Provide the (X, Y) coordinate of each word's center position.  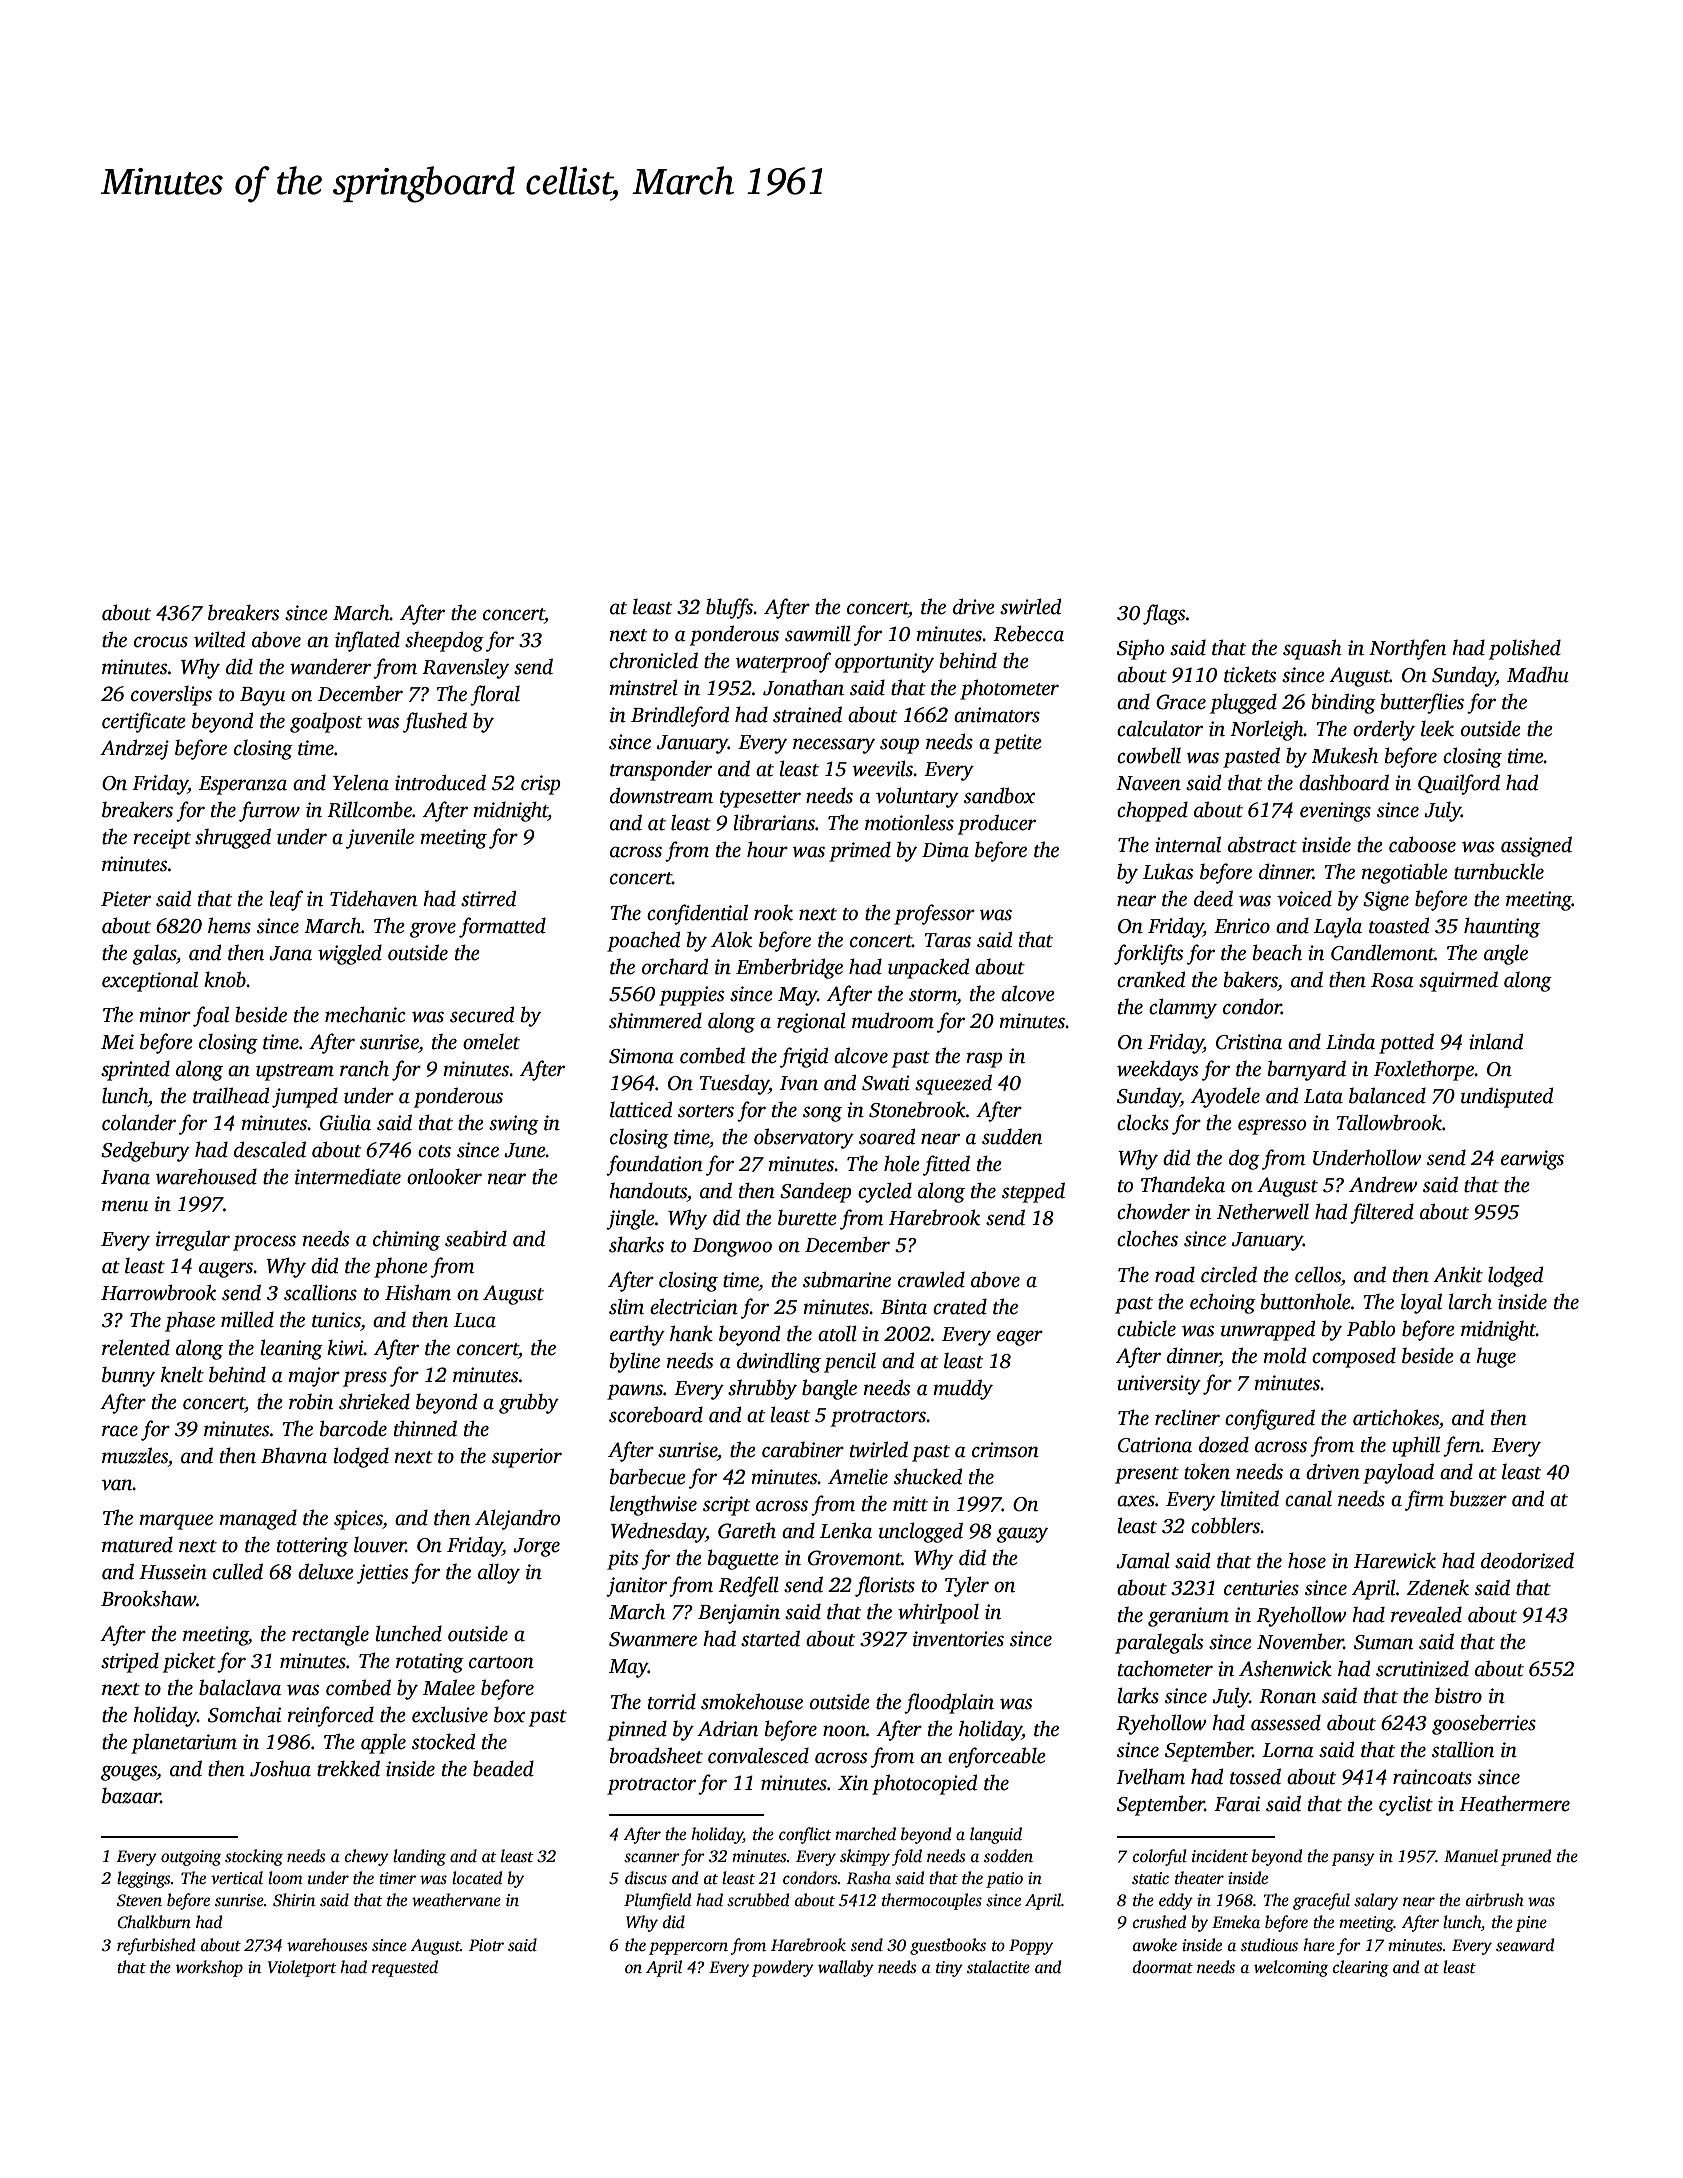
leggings (144, 1879)
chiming (406, 1241)
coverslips (171, 695)
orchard (675, 966)
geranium (1188, 1617)
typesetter (760, 799)
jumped (305, 1097)
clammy (1183, 1008)
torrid (672, 1701)
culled (238, 1571)
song (822, 1114)
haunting (1502, 927)
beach (1277, 952)
